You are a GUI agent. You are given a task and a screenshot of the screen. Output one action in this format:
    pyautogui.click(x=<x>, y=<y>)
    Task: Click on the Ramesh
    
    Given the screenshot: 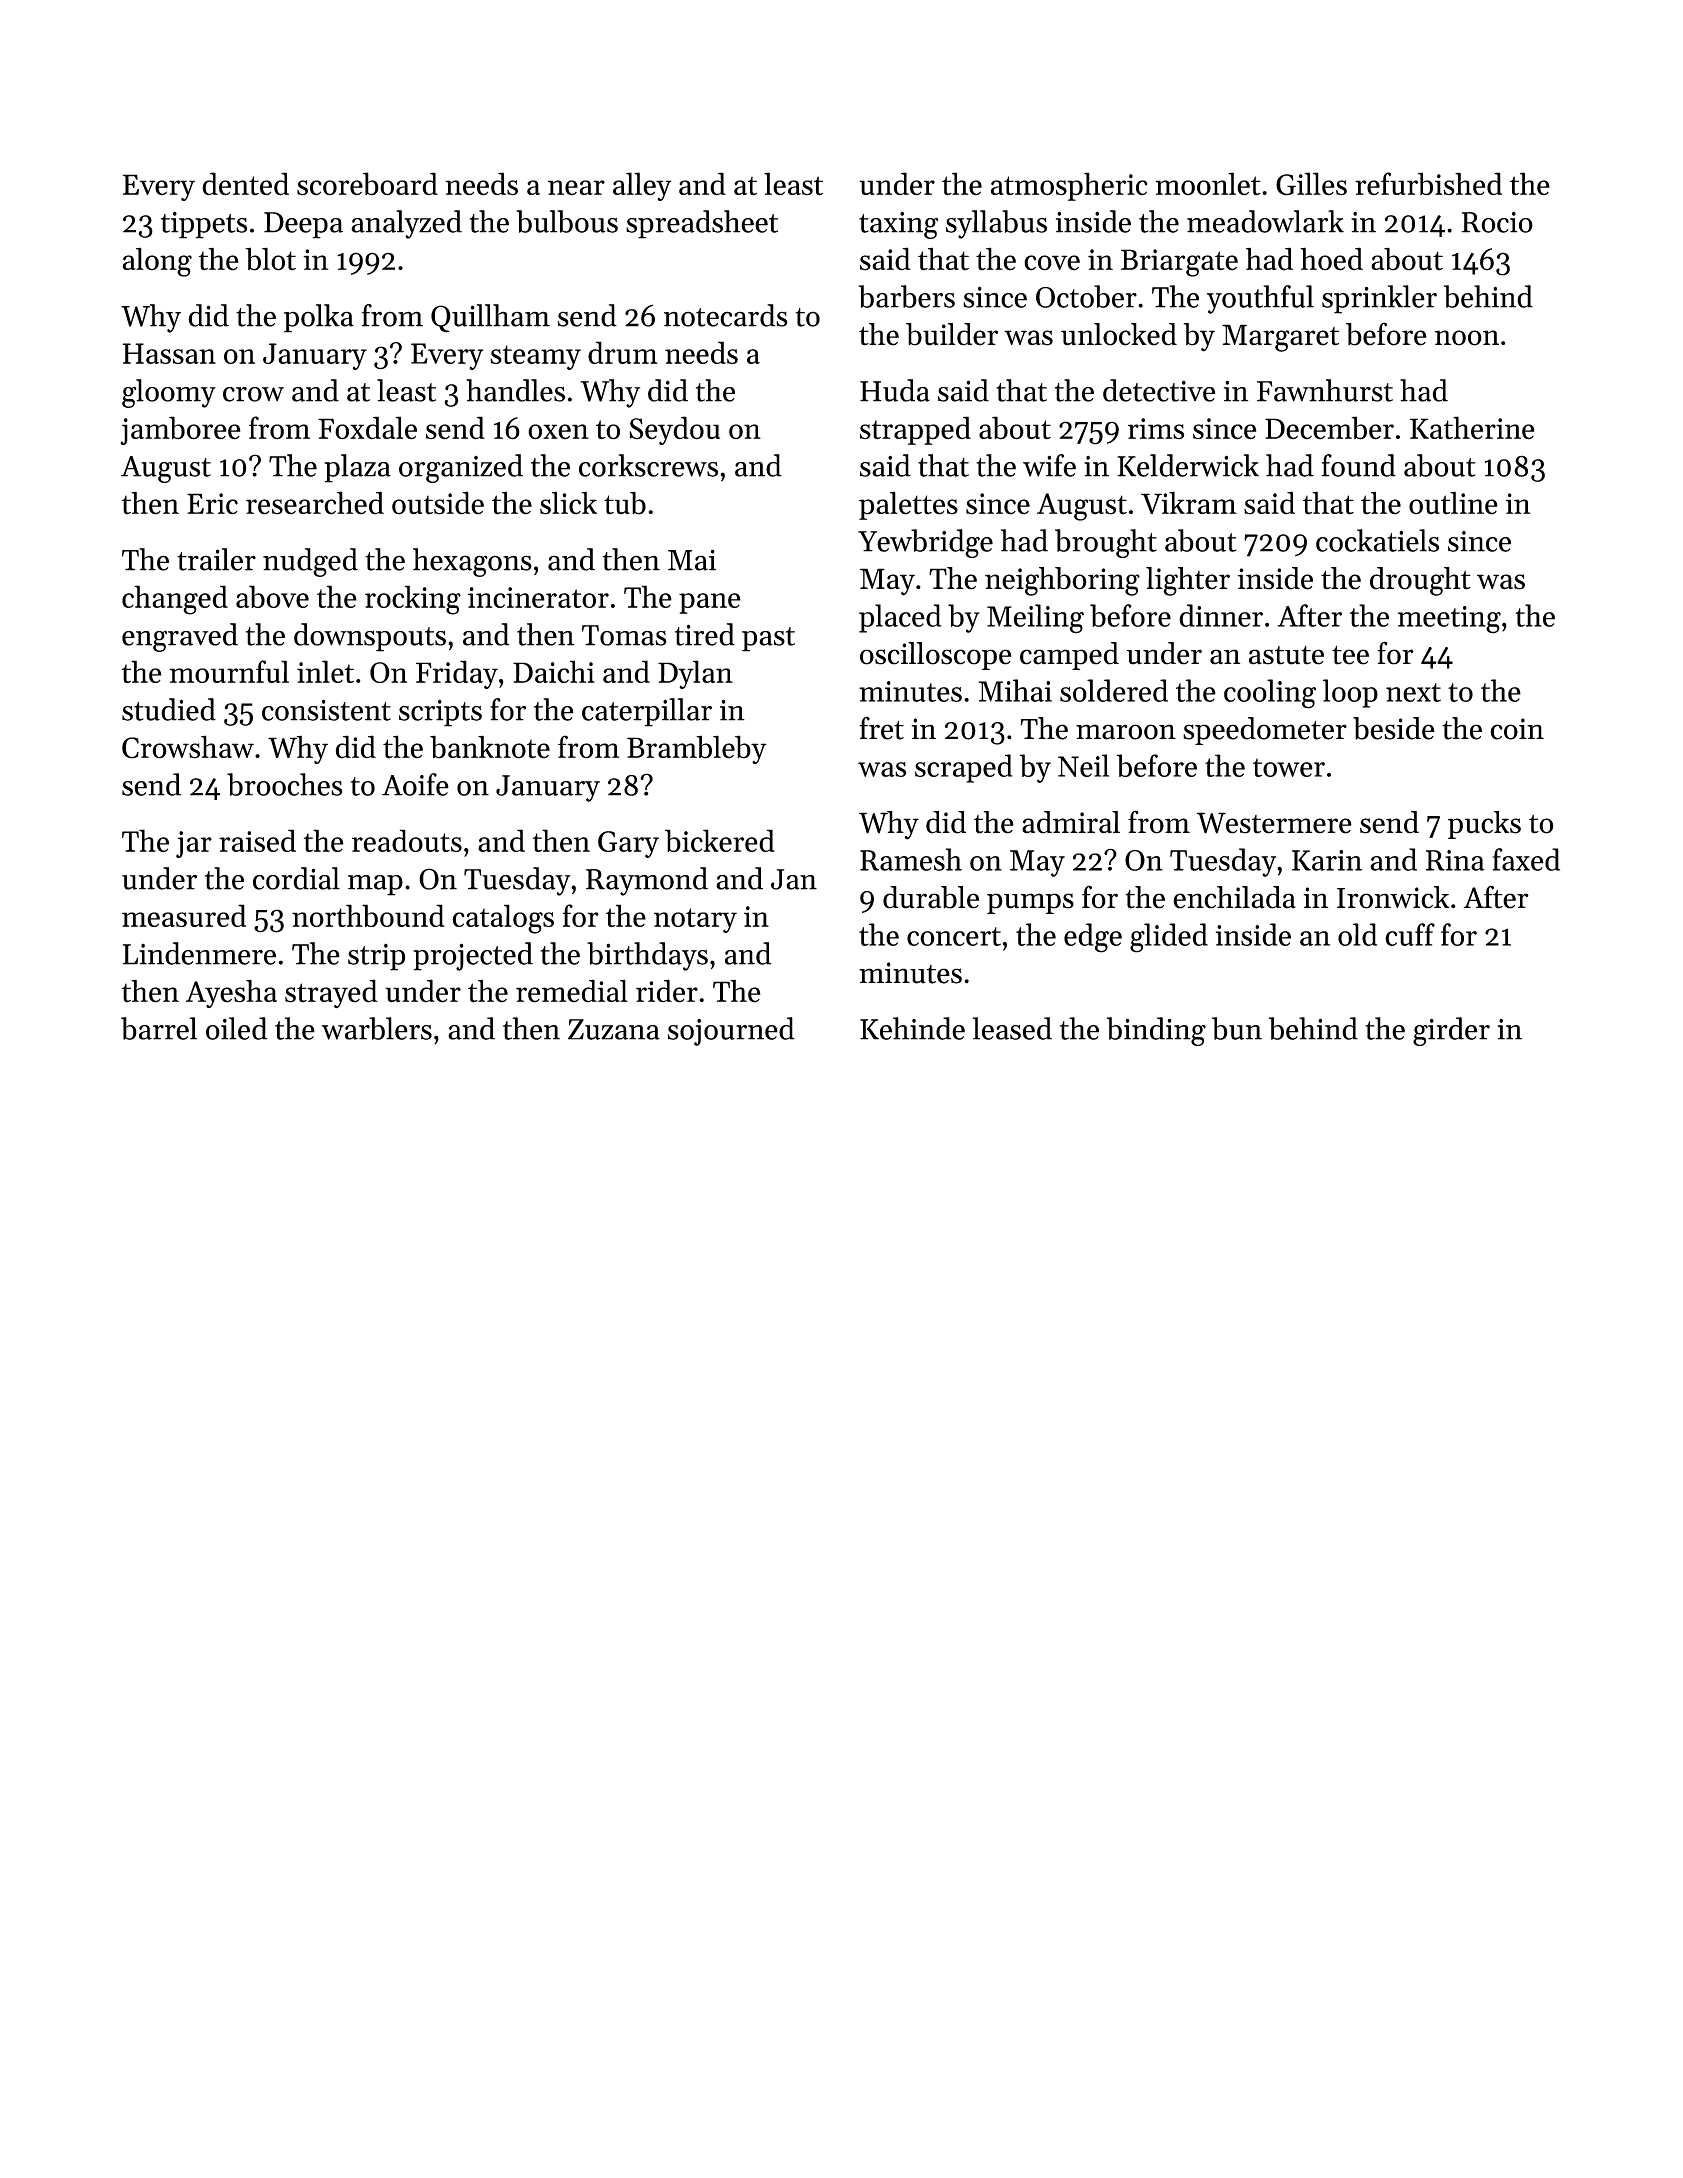 What is the action you would take?
    pyautogui.click(x=911, y=859)
